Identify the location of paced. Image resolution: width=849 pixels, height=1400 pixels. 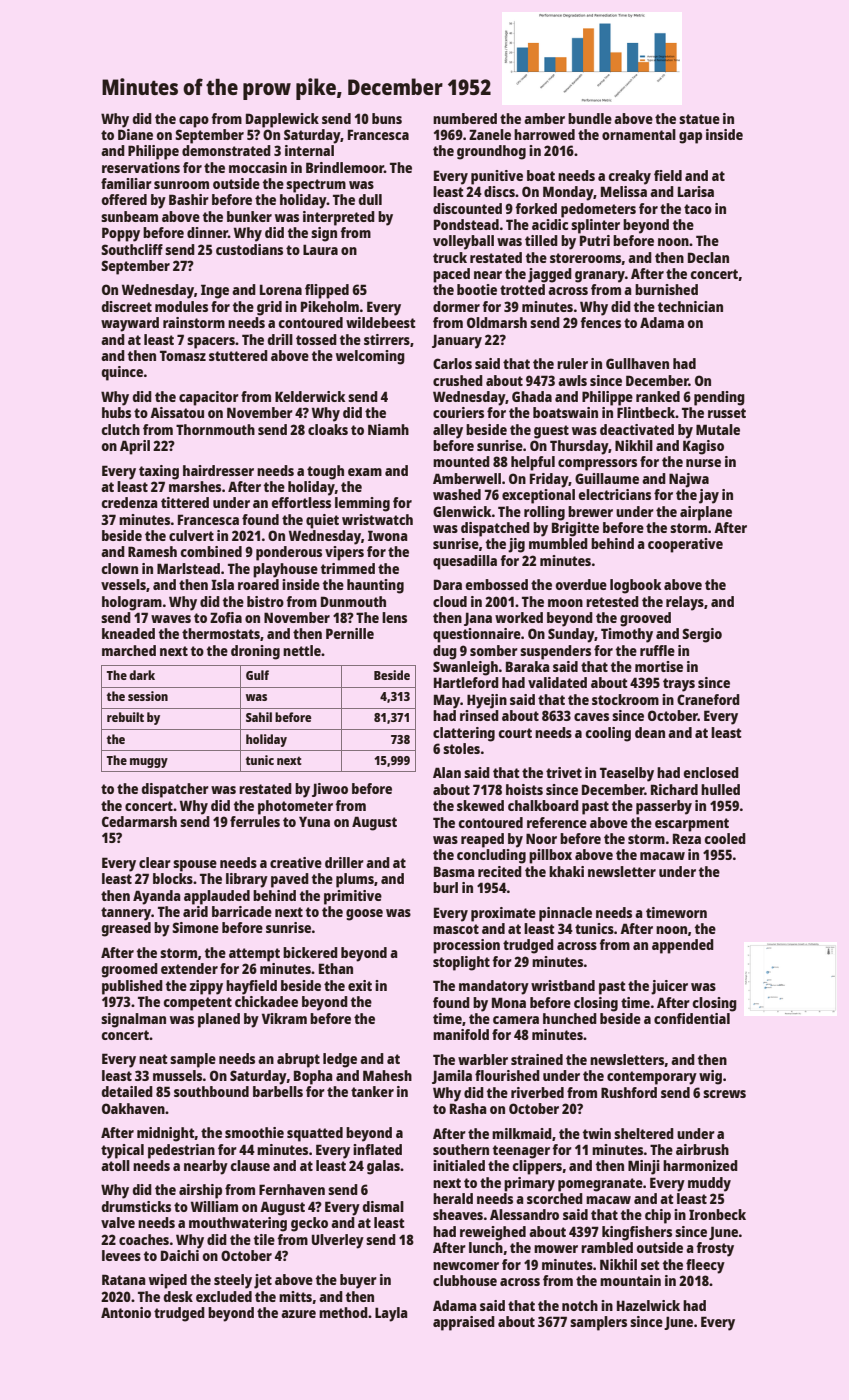
(451, 275).
